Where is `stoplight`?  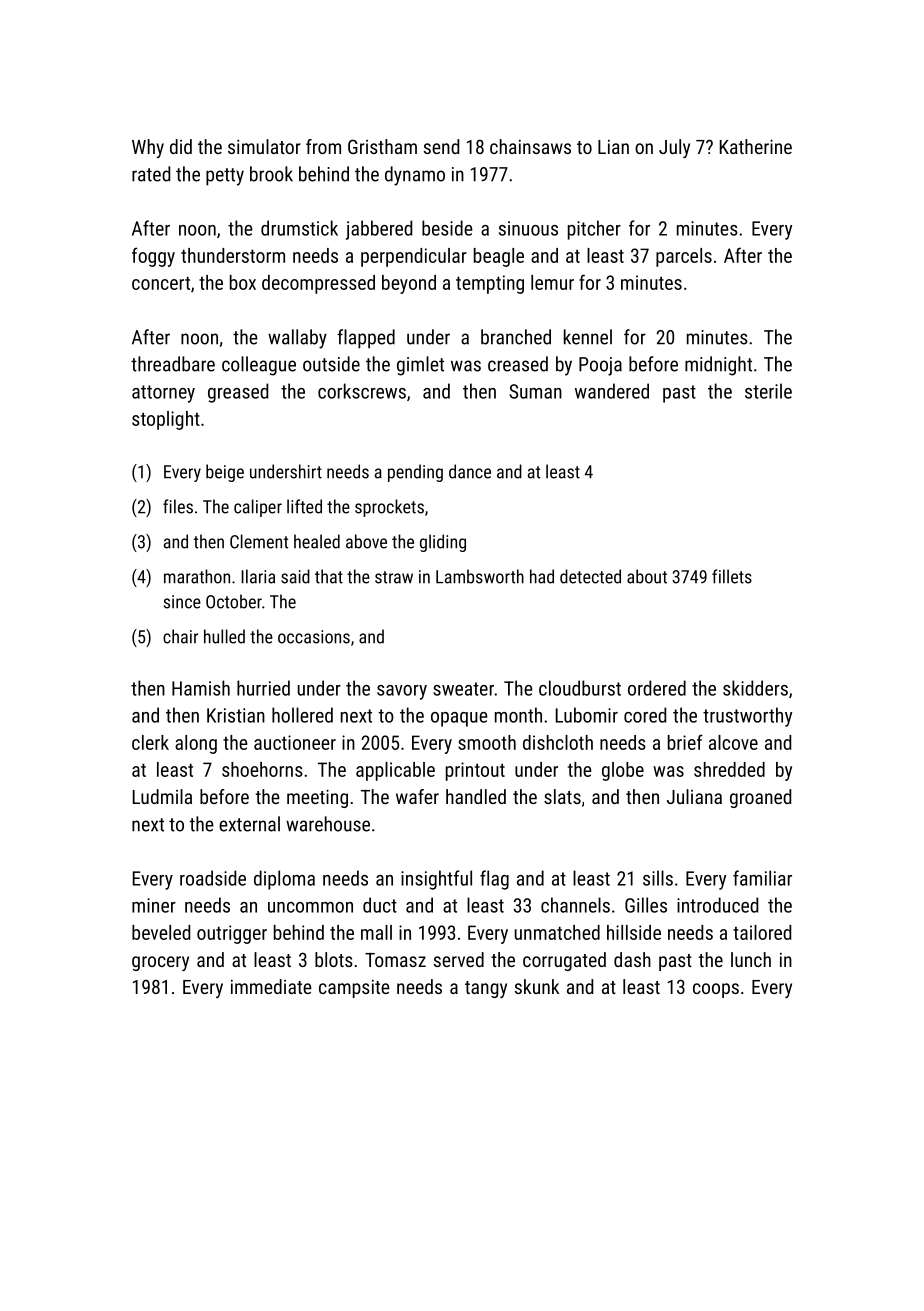
stoplight is located at coordinates (166, 420).
